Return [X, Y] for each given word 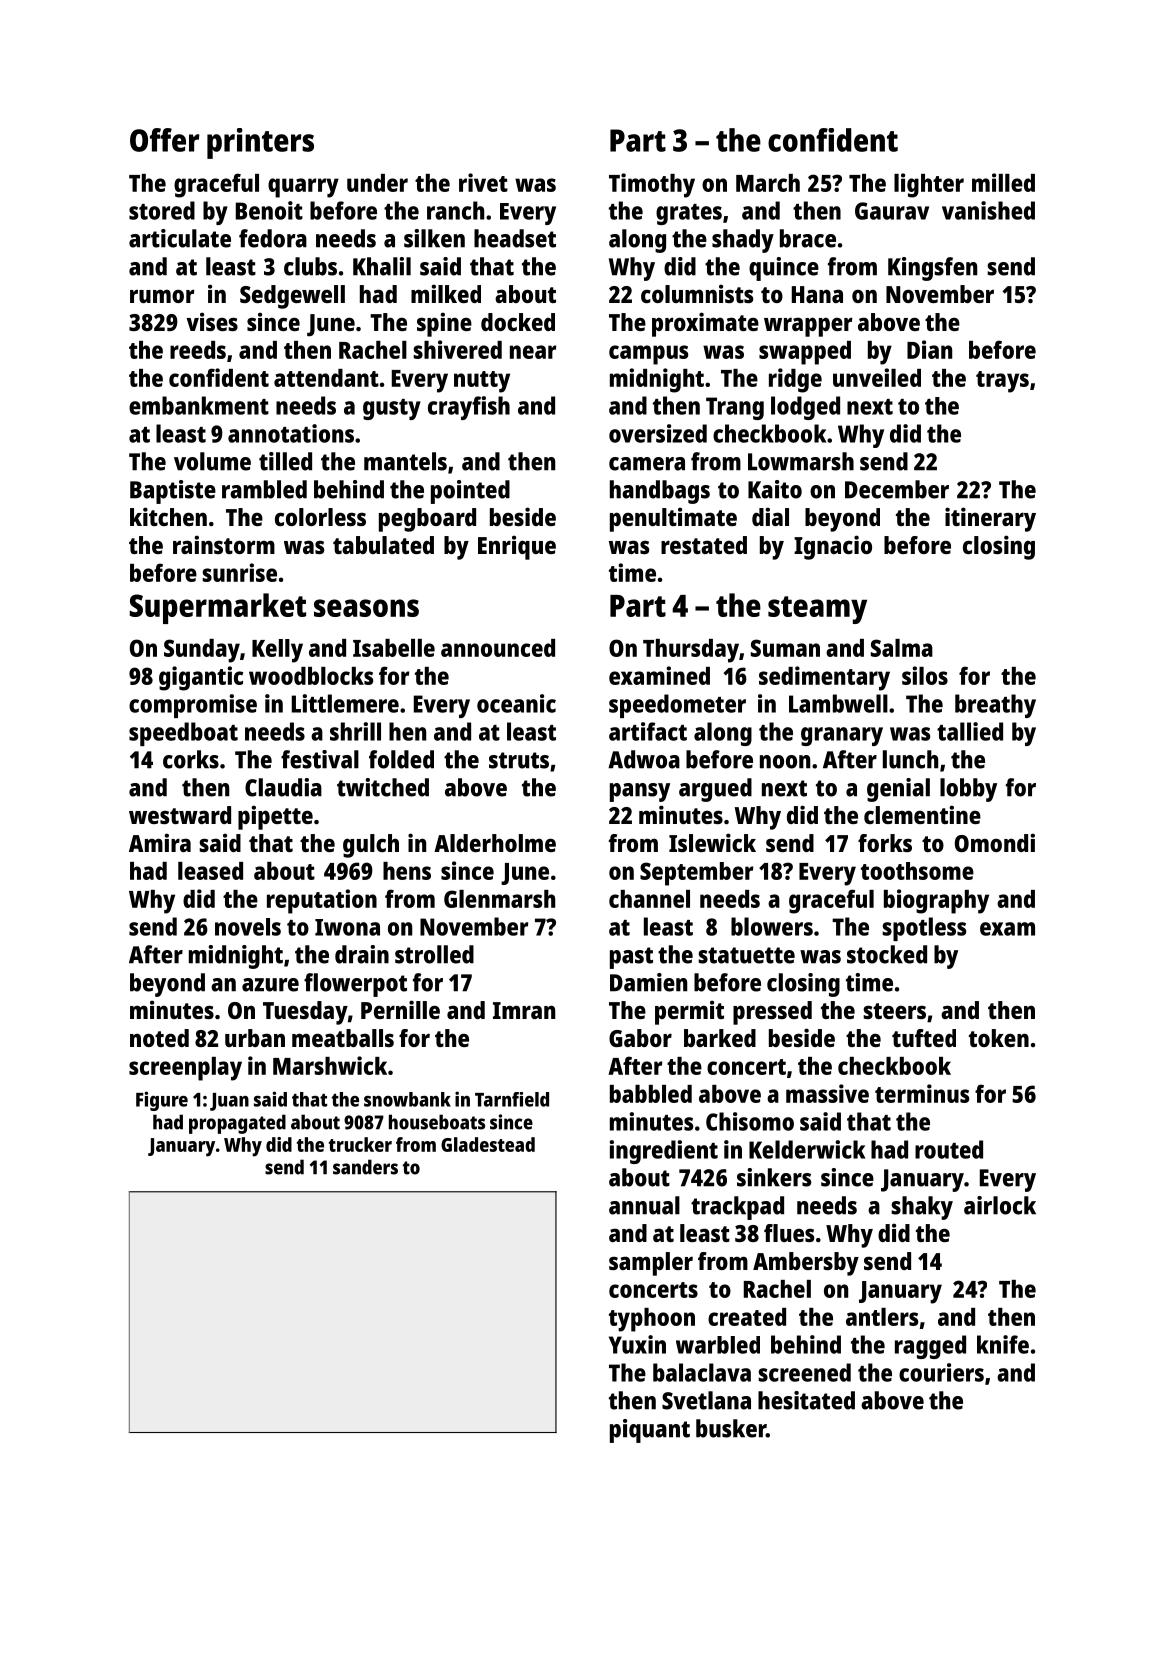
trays [1002, 382]
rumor [162, 296]
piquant [650, 1431]
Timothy [652, 185]
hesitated [806, 1400]
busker [731, 1428]
